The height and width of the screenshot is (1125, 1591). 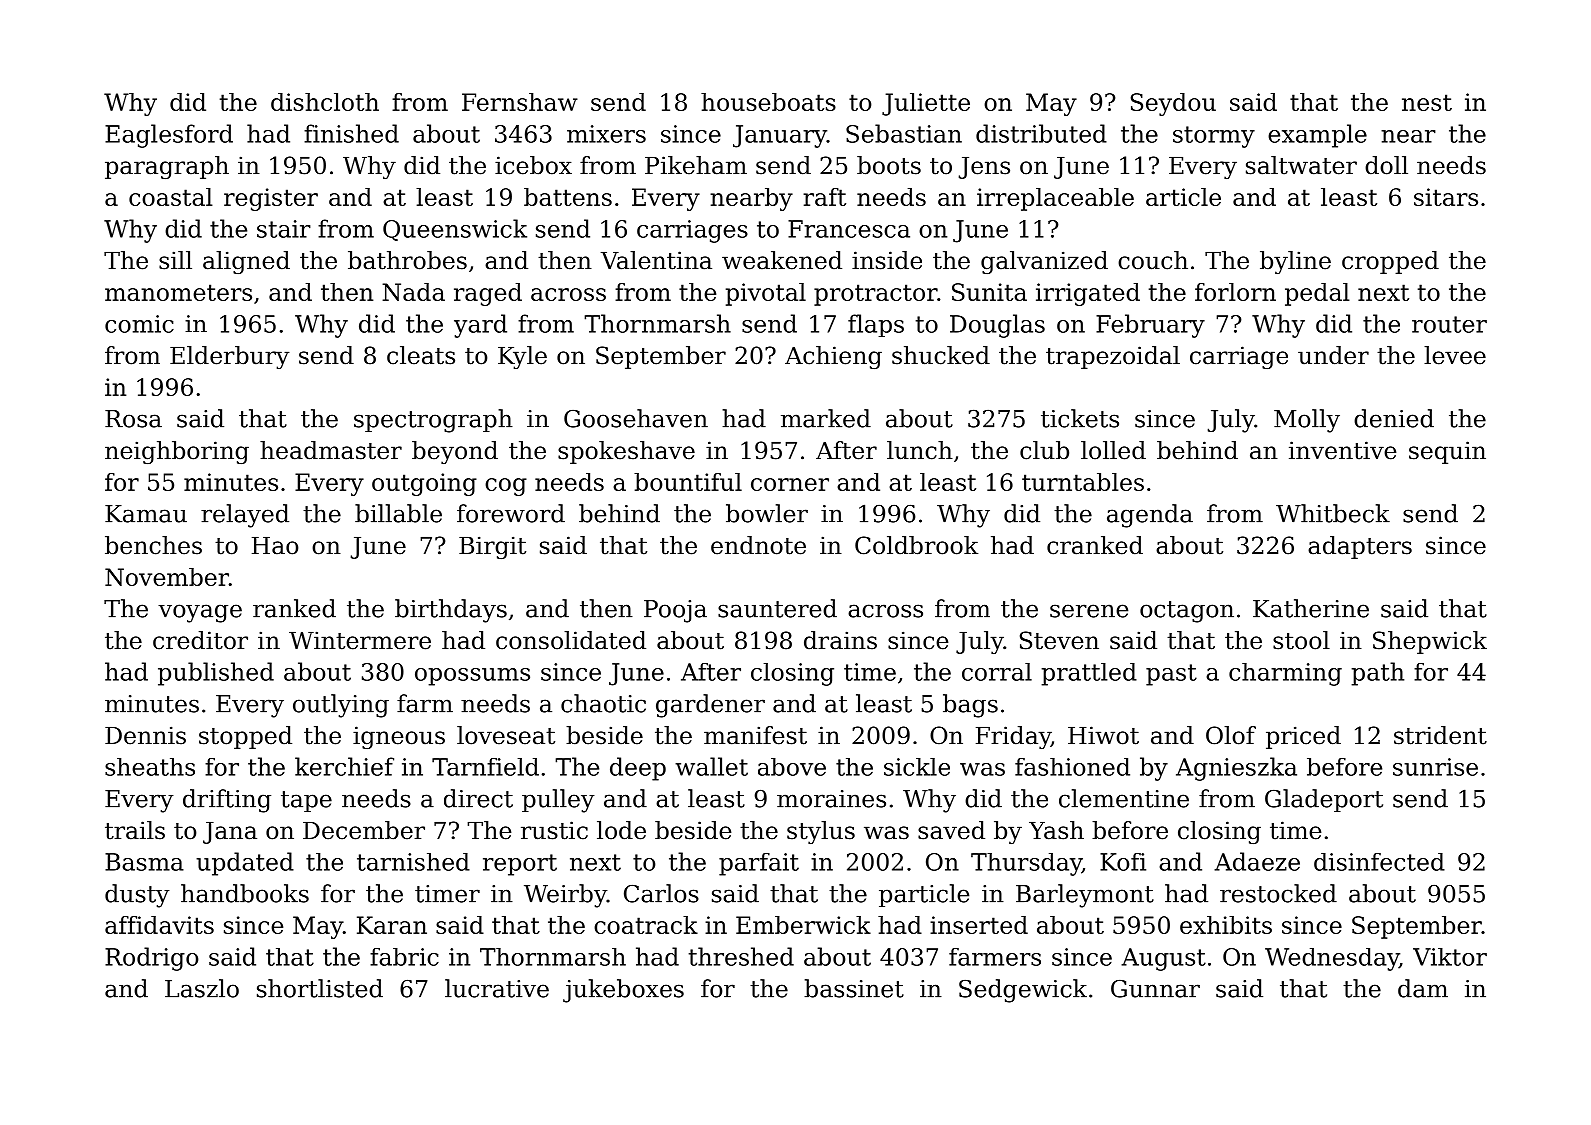 What do you see at coordinates (741, 956) in the screenshot?
I see `threshed` at bounding box center [741, 956].
